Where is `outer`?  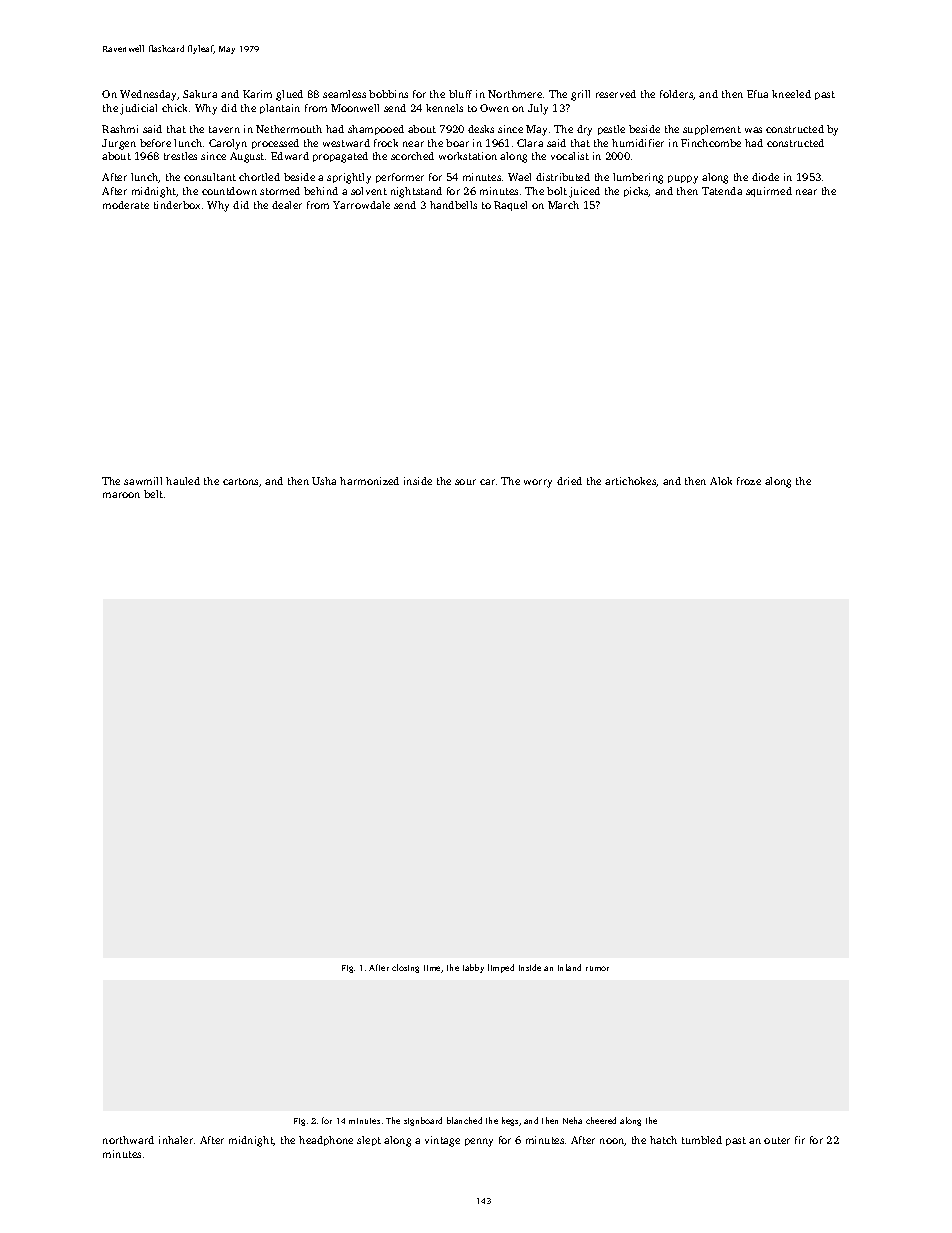
outer is located at coordinates (777, 1140).
